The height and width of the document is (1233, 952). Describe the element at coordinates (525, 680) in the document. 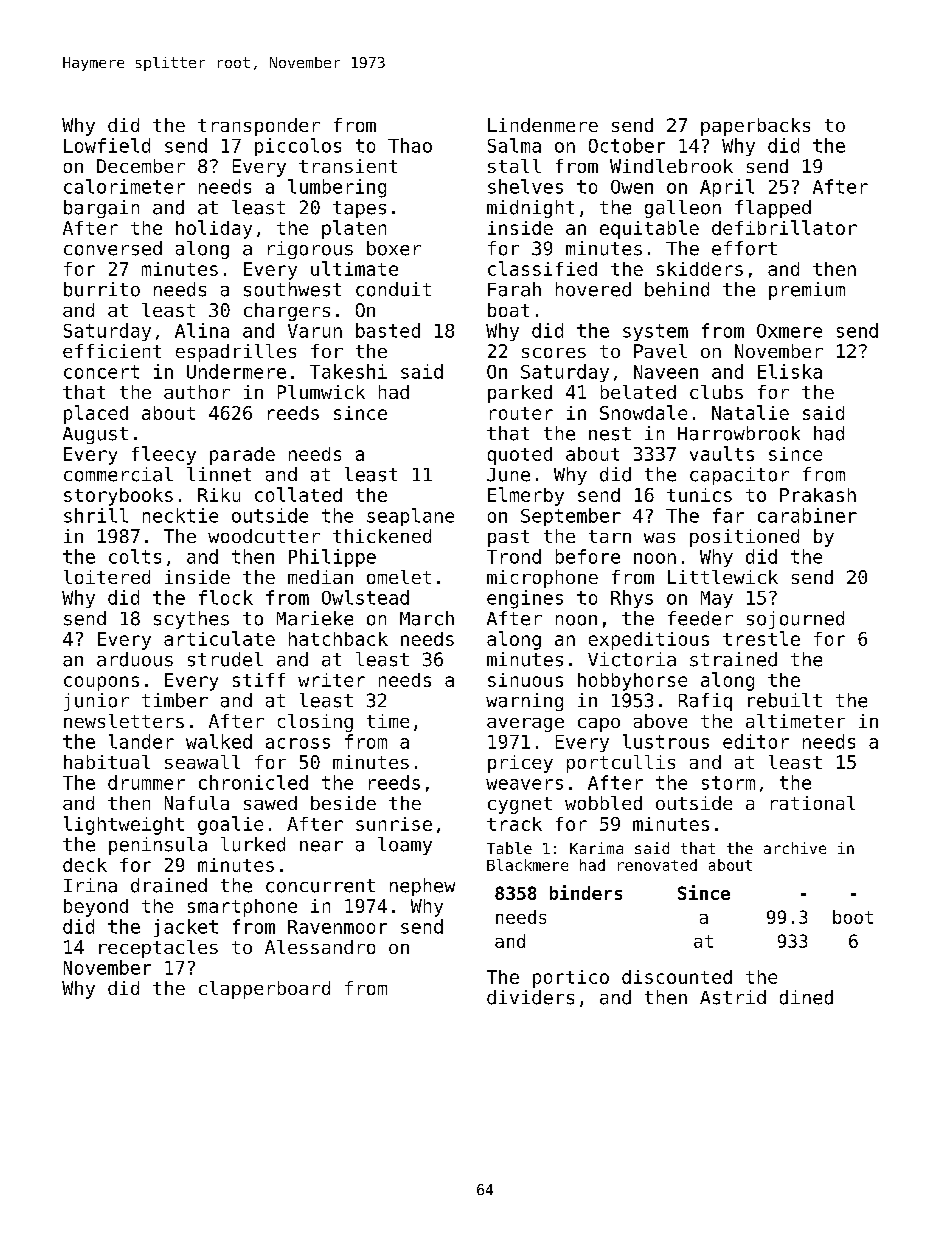

I see `sinuous` at that location.
